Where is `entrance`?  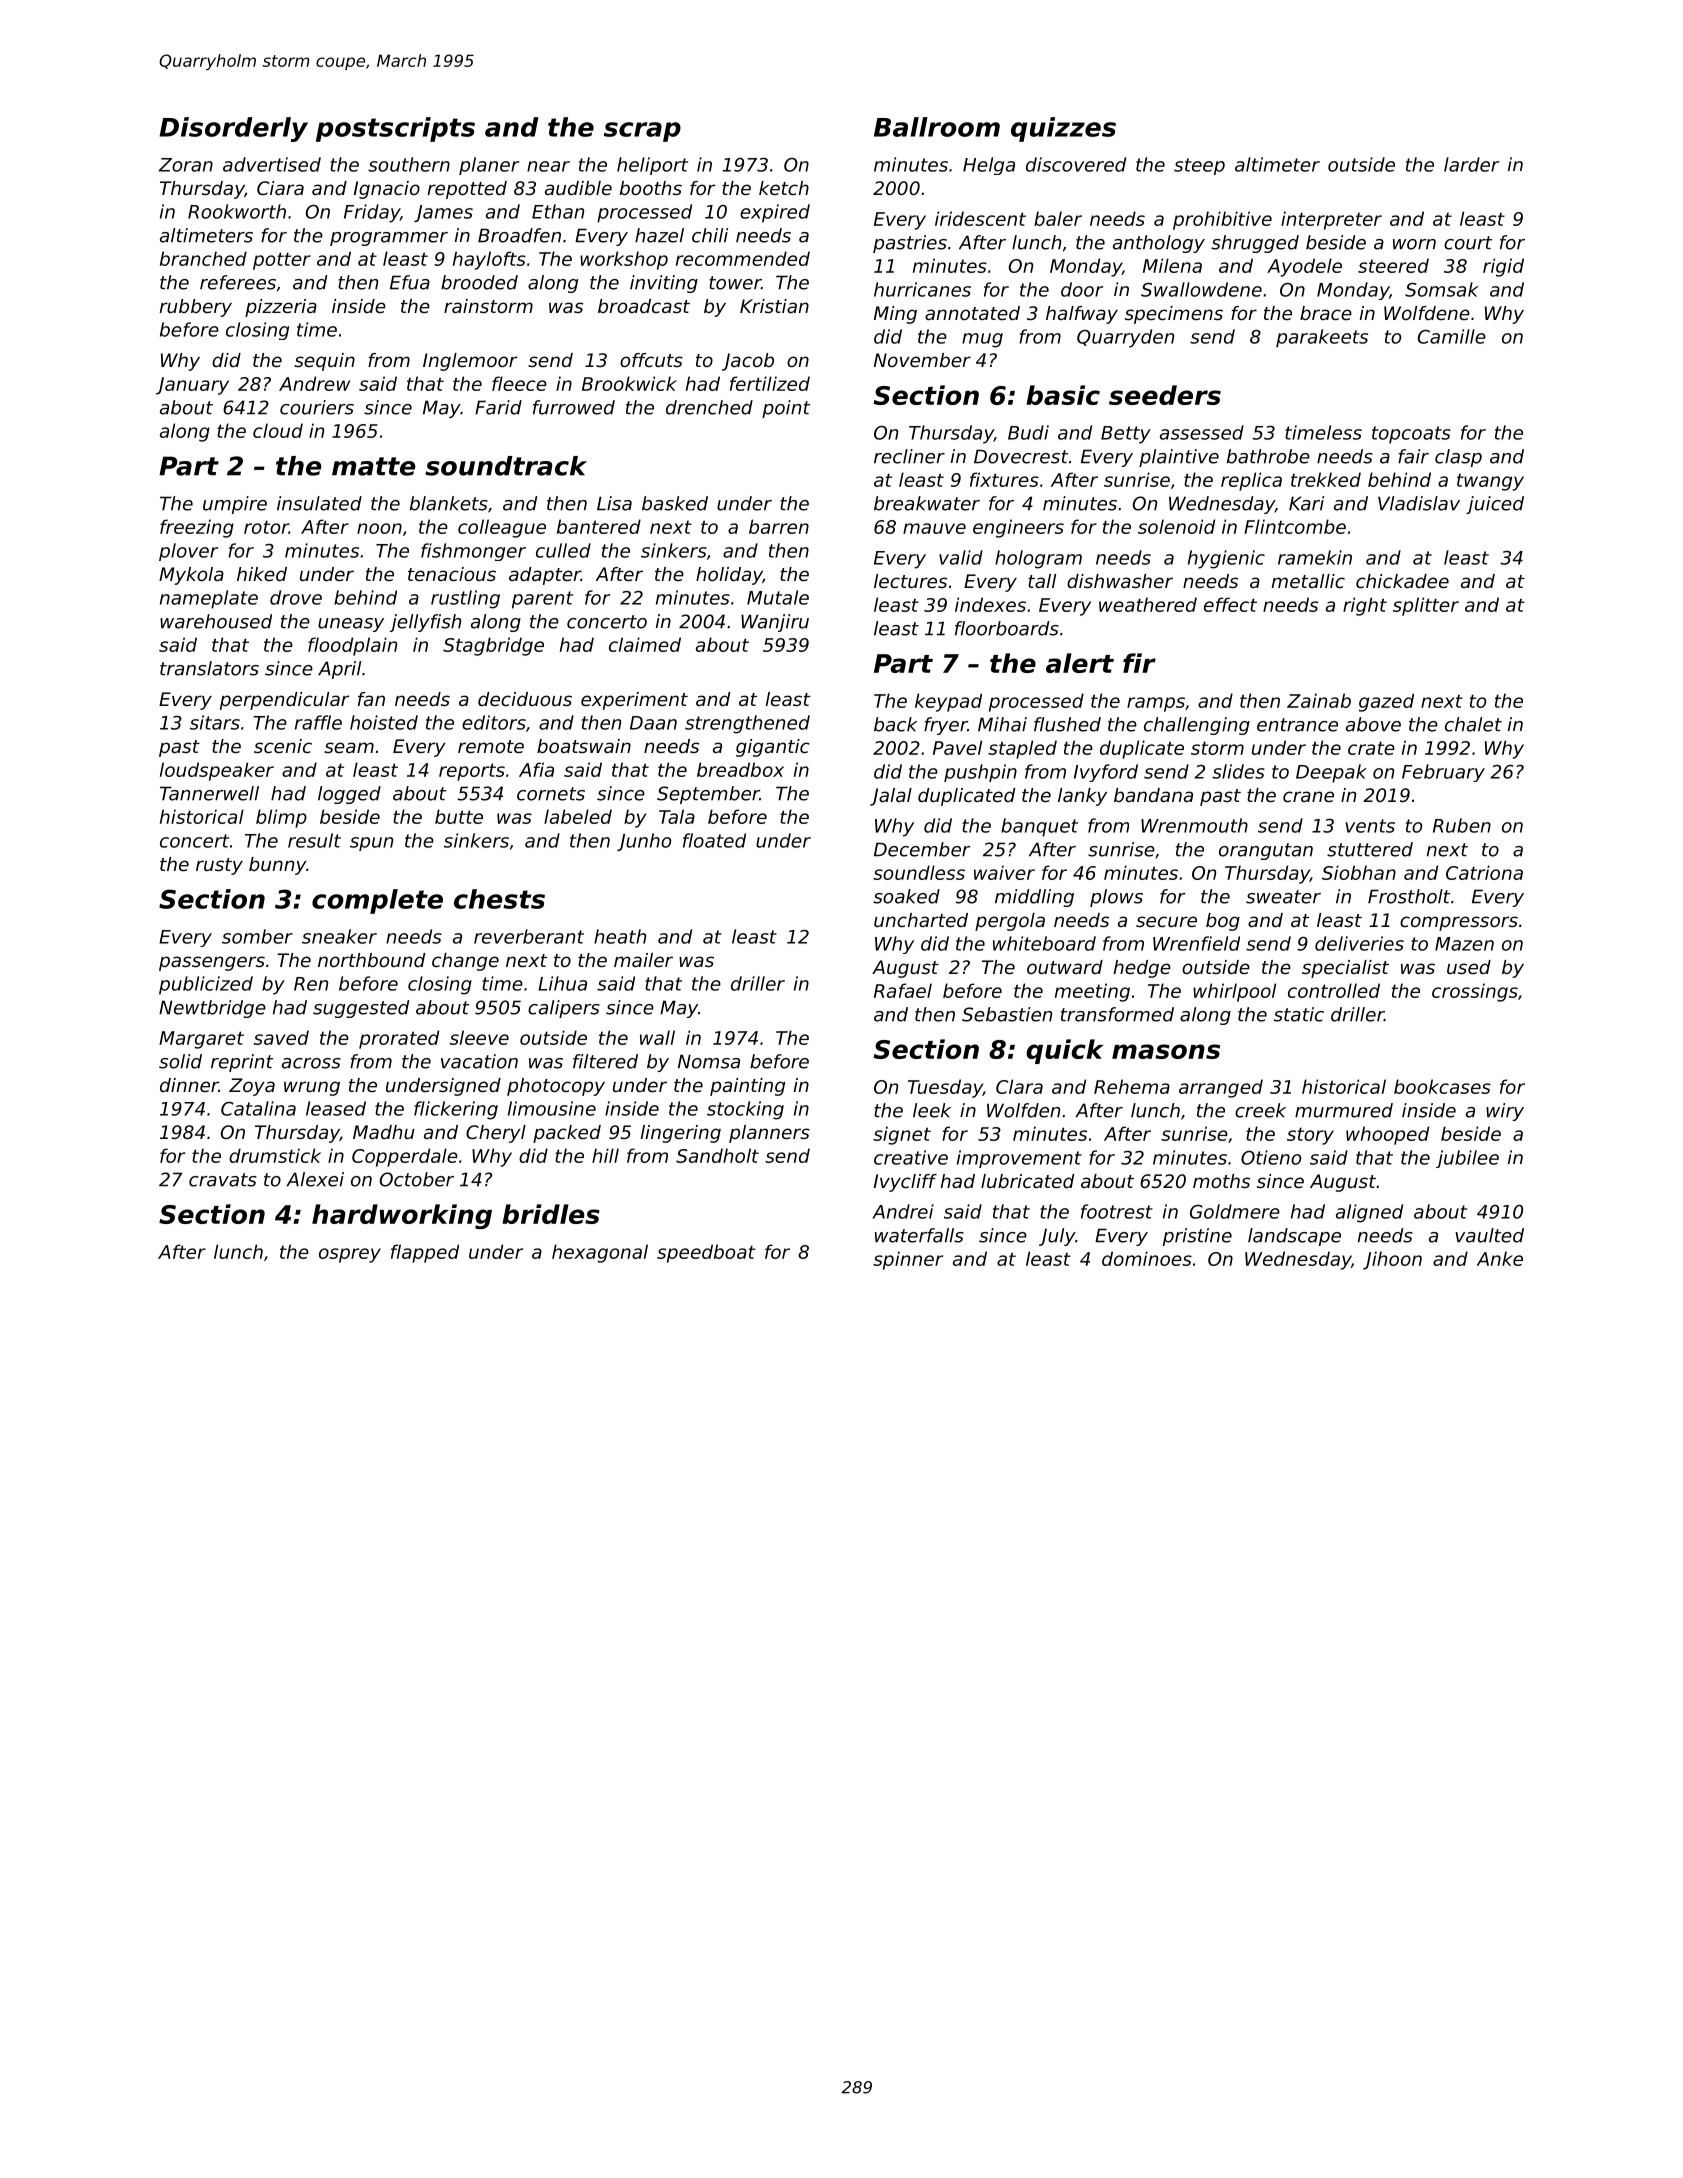 entrance is located at coordinates (1297, 725).
